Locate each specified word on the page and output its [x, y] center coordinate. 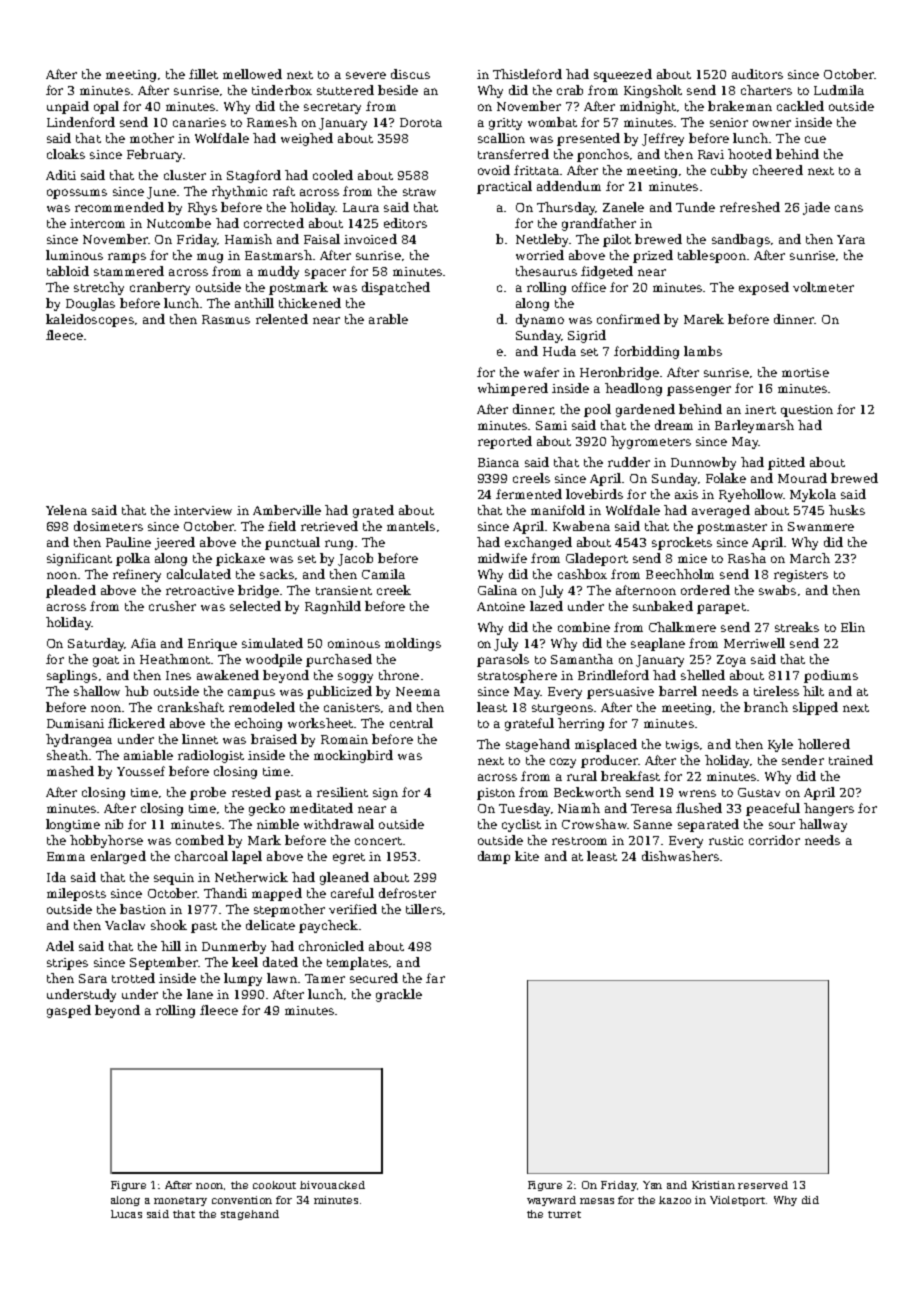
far [435, 978]
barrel [678, 691]
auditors [757, 74]
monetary [180, 1201]
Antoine [501, 606]
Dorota [421, 122]
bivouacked [332, 1185]
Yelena [66, 510]
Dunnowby [703, 463]
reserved [763, 1185]
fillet [203, 74]
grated [373, 511]
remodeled [262, 707]
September [164, 963]
